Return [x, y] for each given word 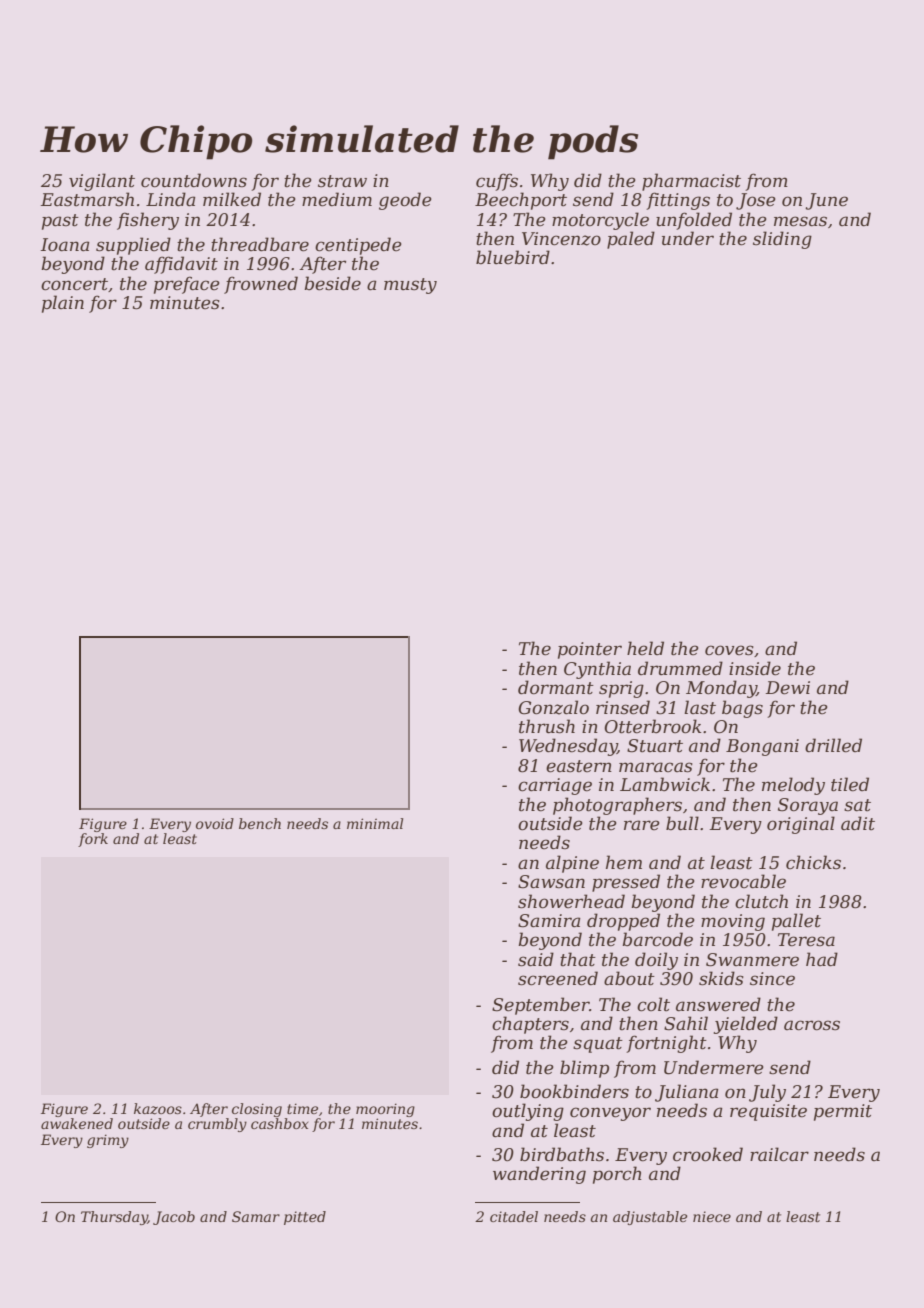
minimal [375, 823]
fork [93, 840]
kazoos [158, 1109]
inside [755, 668]
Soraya [808, 806]
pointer [590, 650]
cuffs [497, 182]
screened [558, 978]
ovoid [215, 823]
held [645, 648]
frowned [261, 285]
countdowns [194, 180]
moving [733, 922]
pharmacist [691, 182]
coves [729, 650]
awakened [77, 1123]
